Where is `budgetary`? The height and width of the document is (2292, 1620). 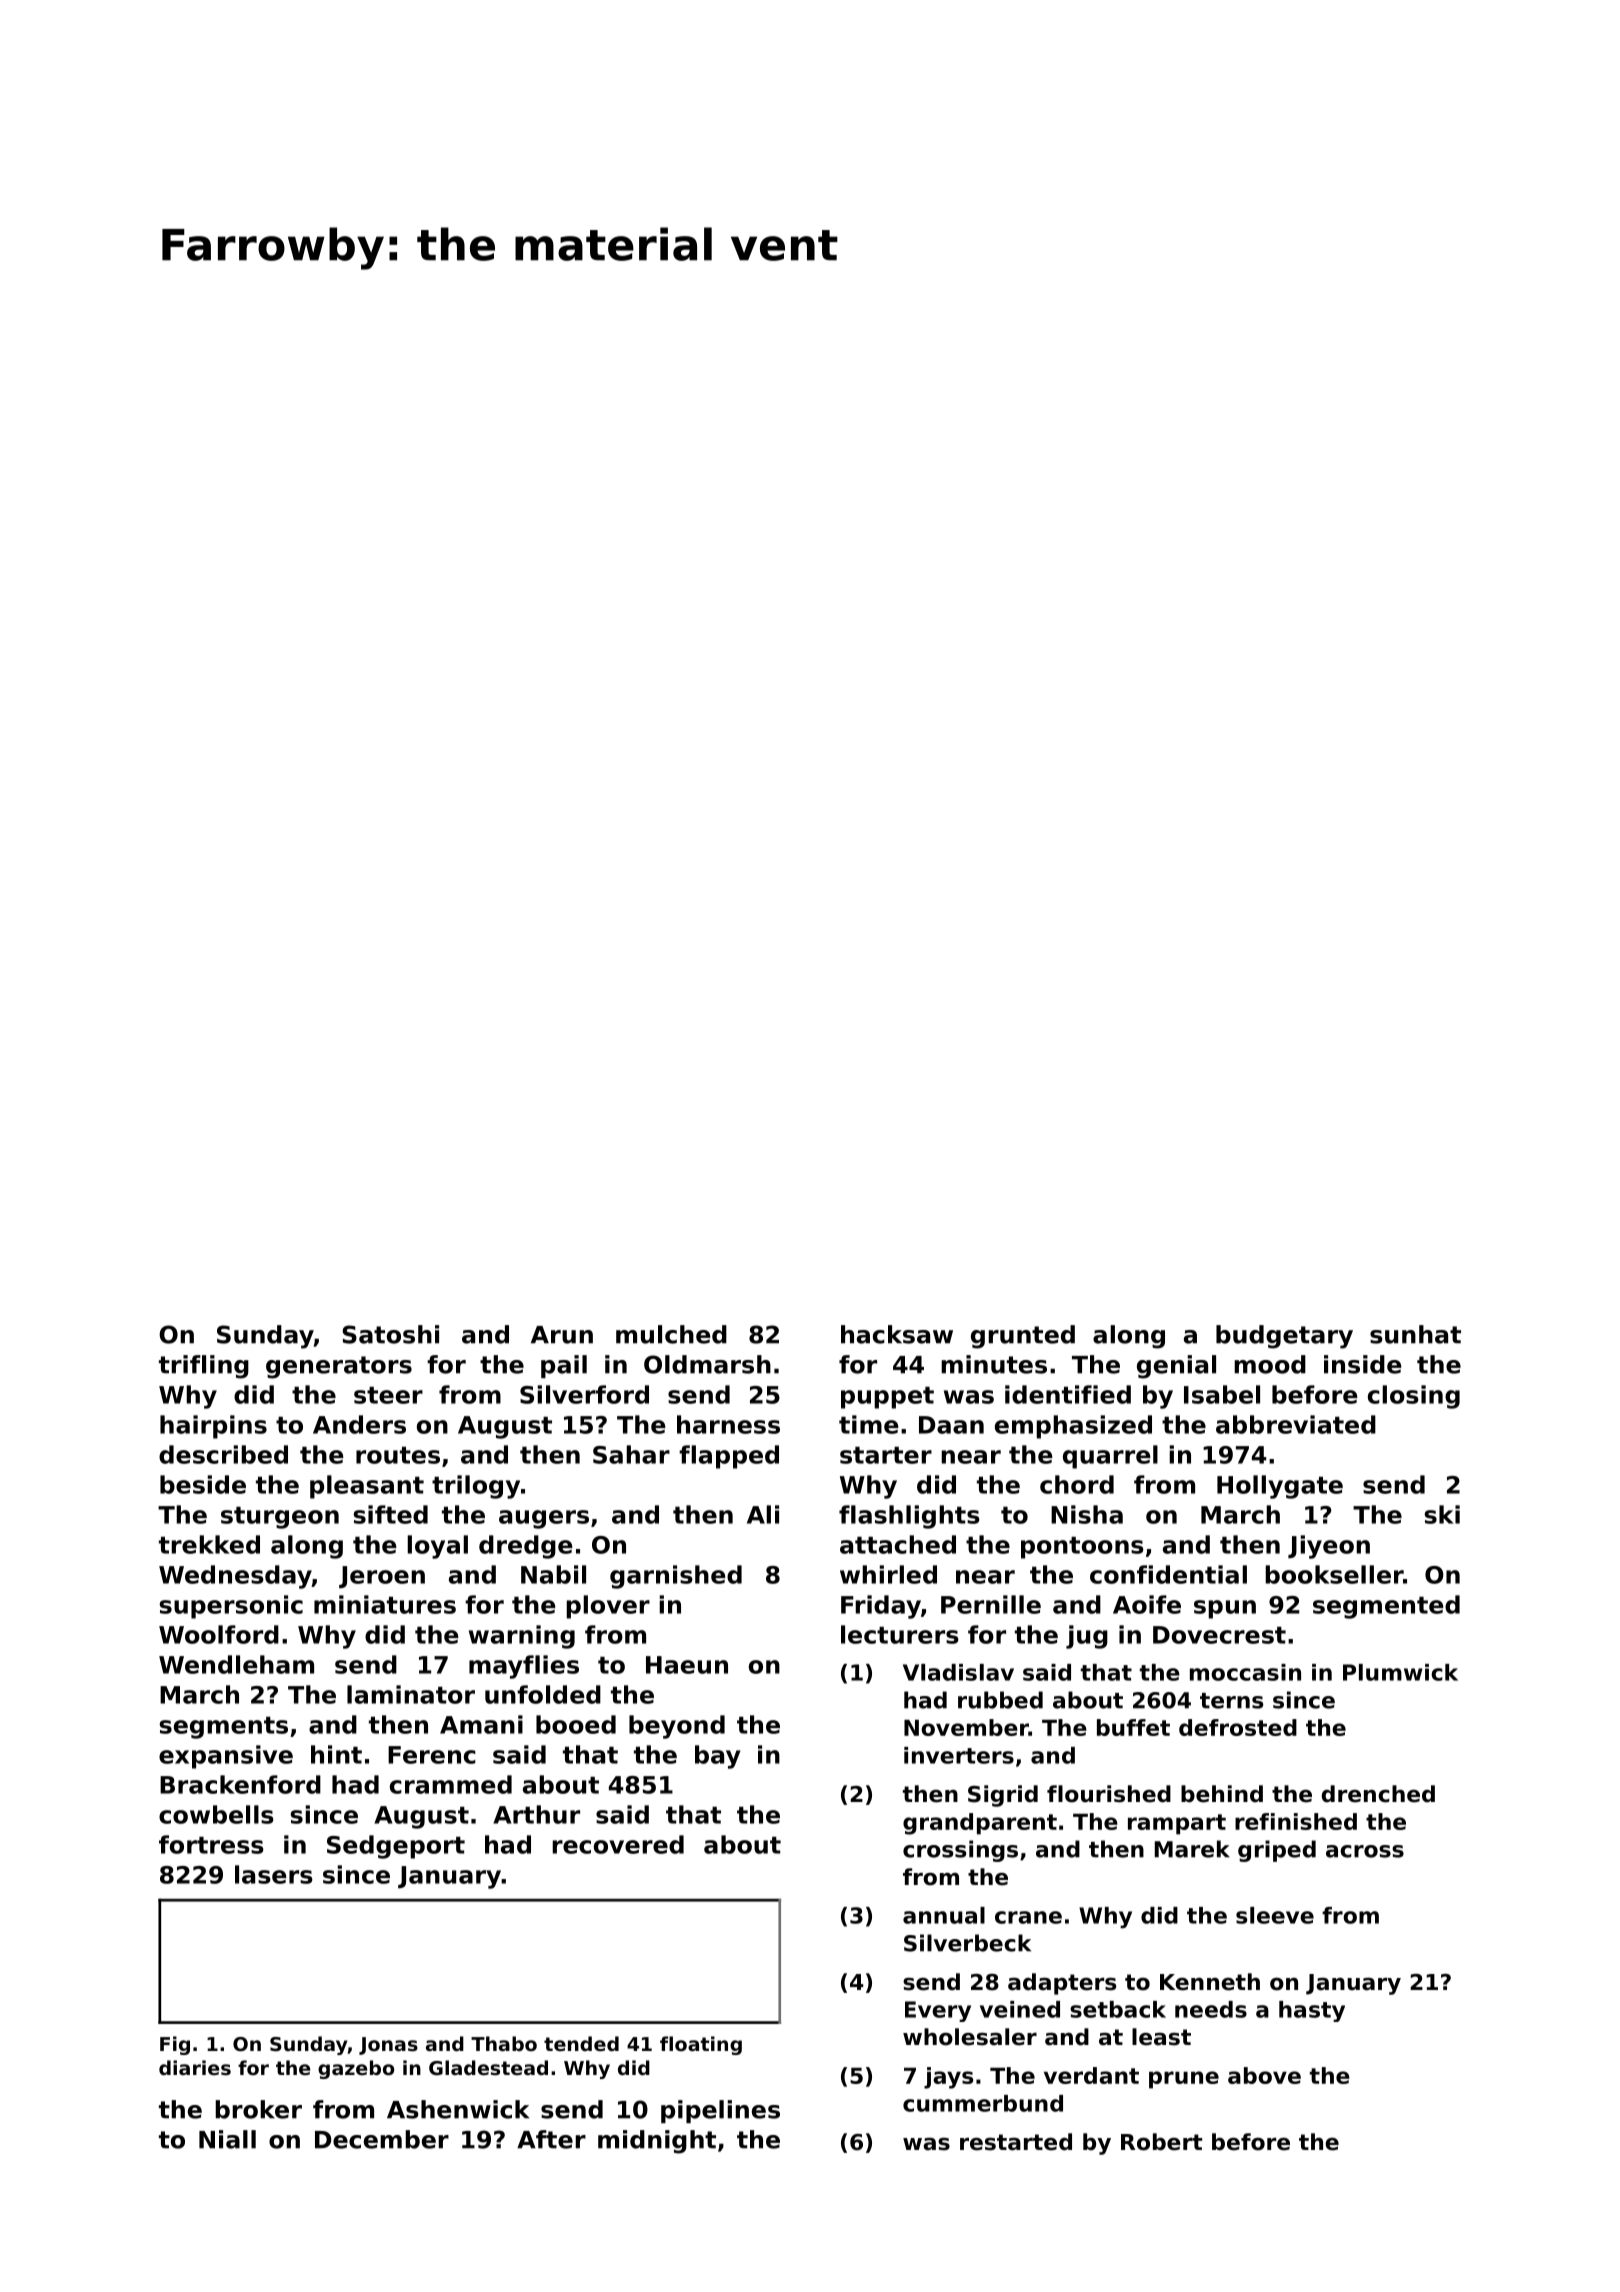
budgetary is located at coordinates (1284, 1337).
